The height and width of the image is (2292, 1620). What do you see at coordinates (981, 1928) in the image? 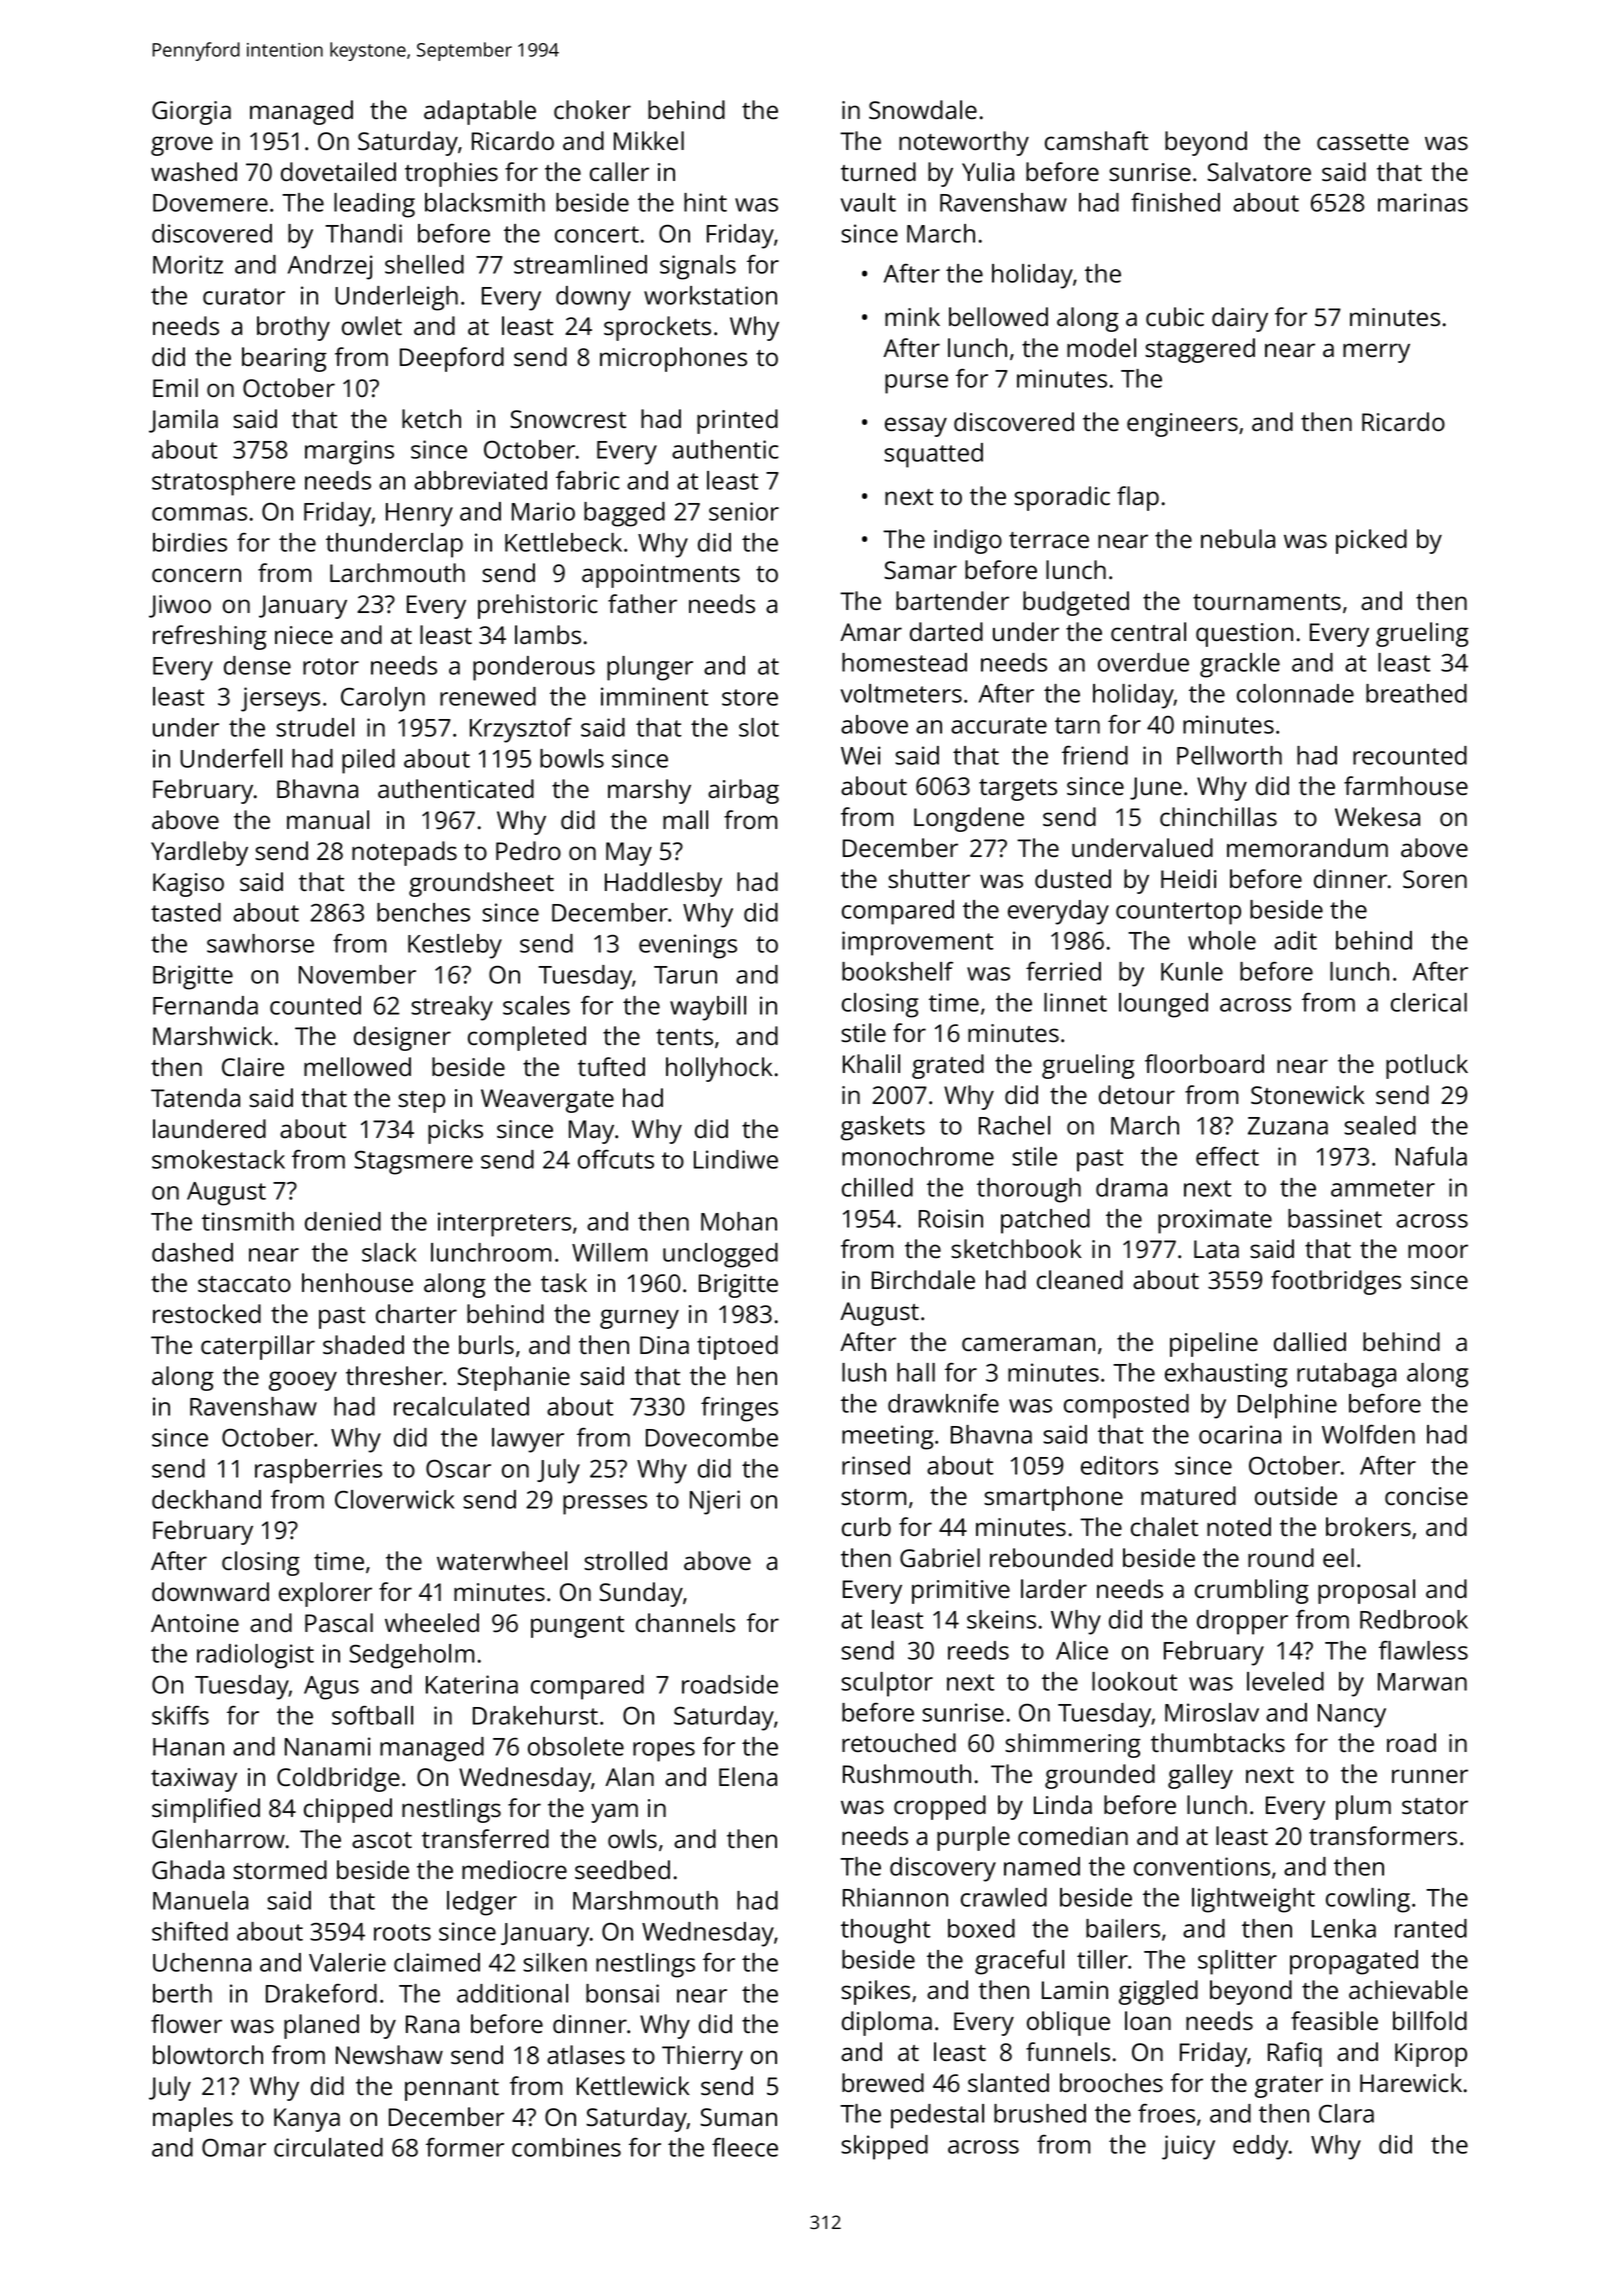
I see `boxed` at bounding box center [981, 1928].
